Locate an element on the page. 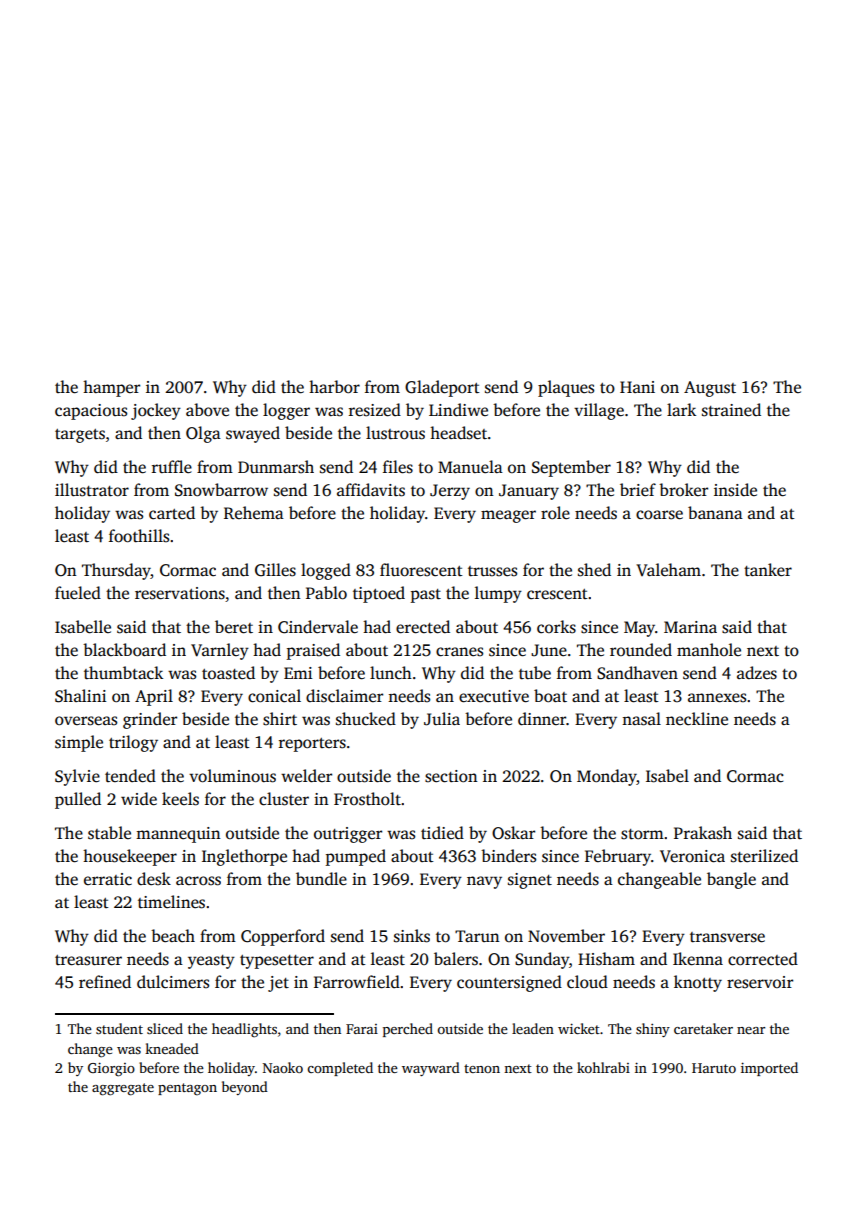 This page has width=861, height=1222. section is located at coordinates (451, 776).
